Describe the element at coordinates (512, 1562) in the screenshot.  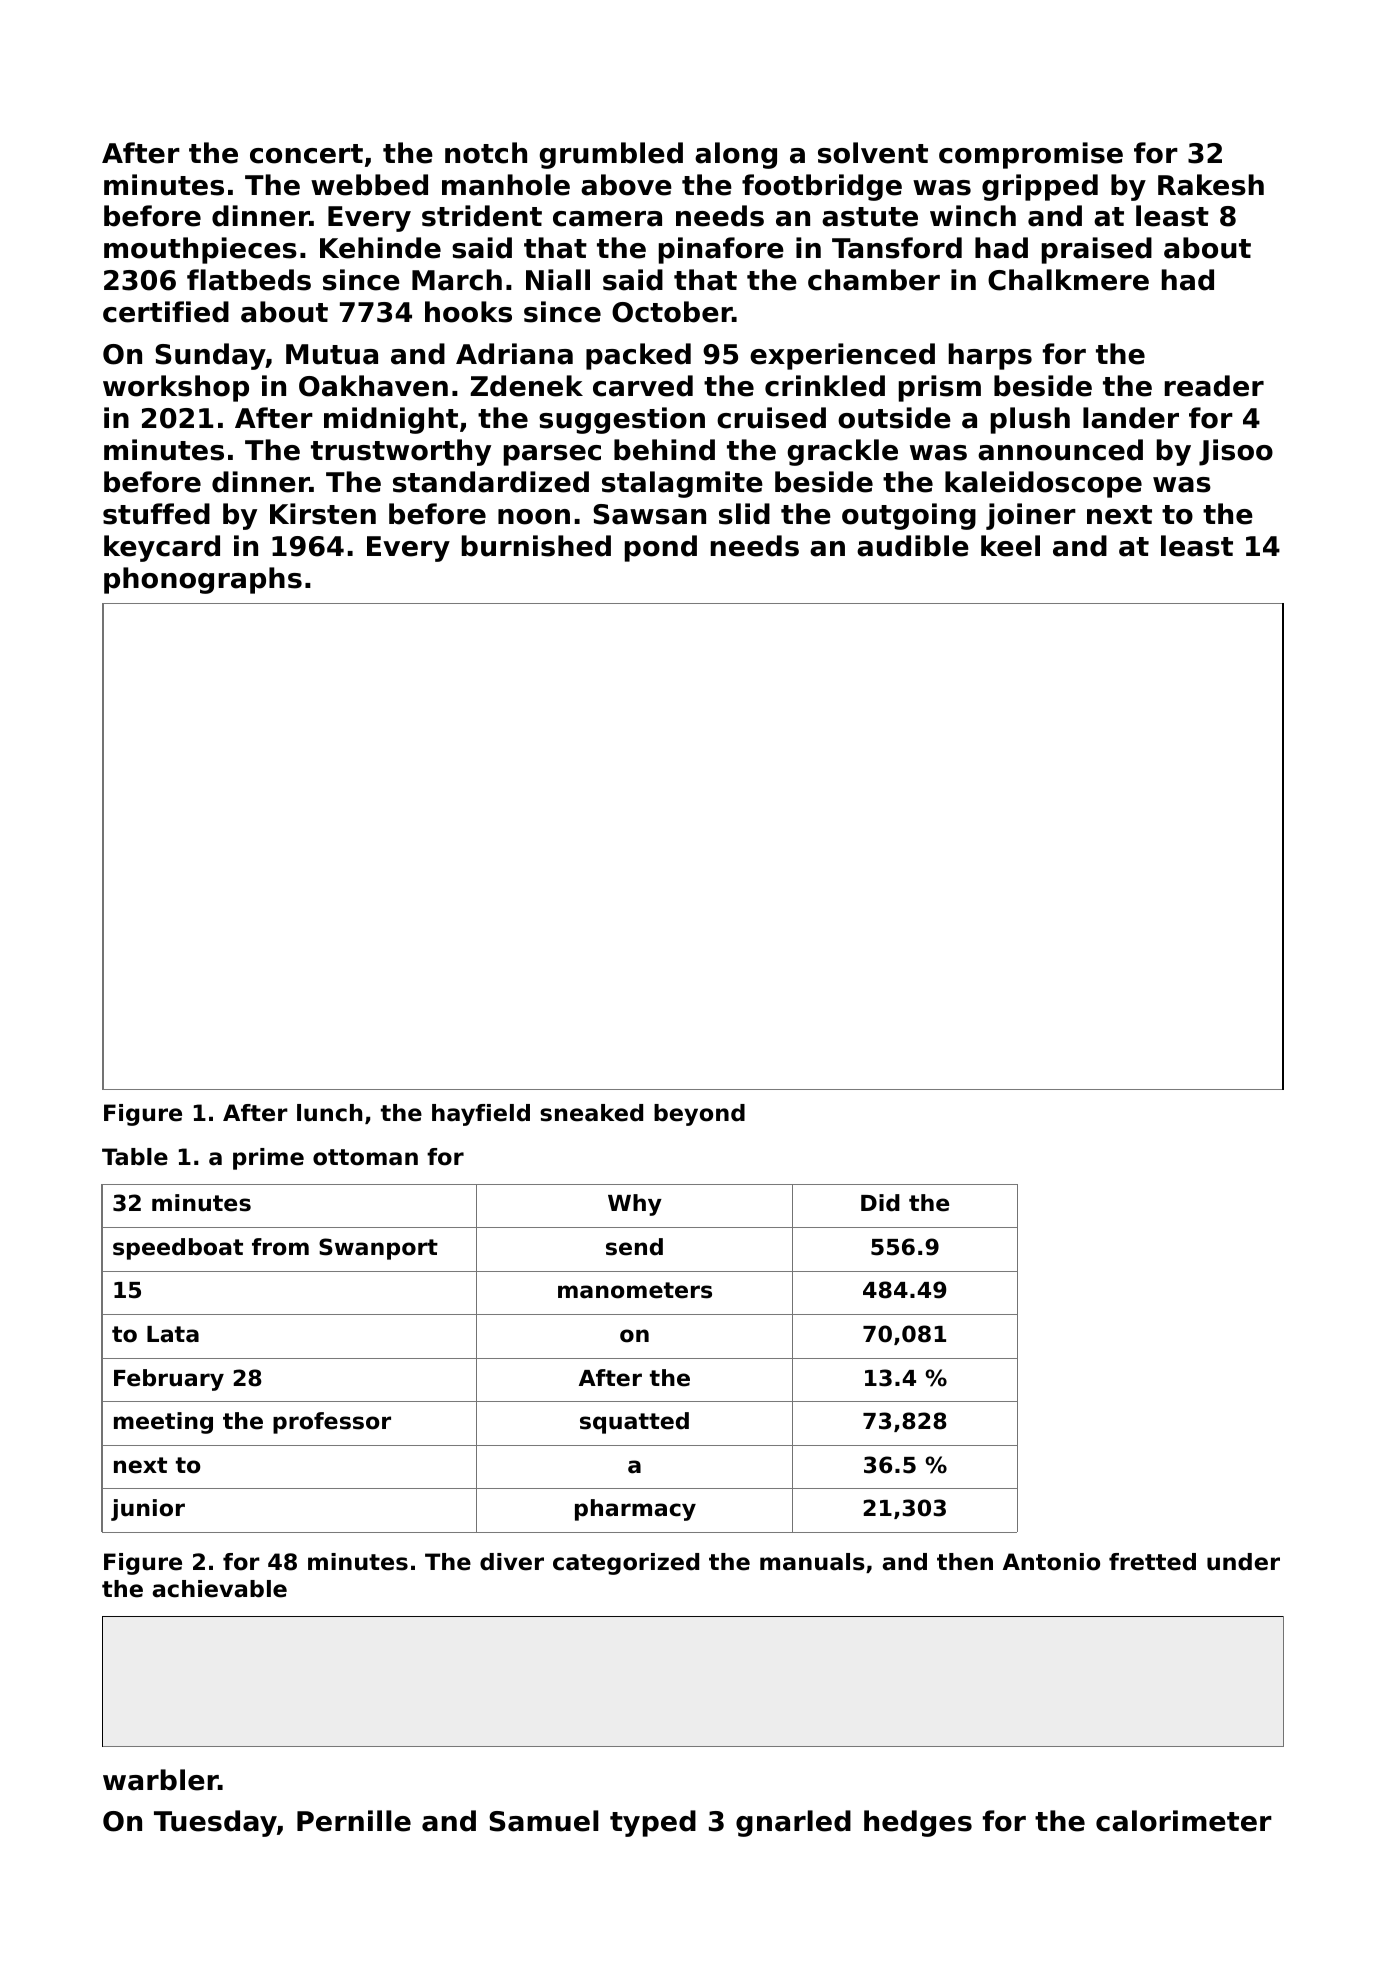
I see `diver` at that location.
